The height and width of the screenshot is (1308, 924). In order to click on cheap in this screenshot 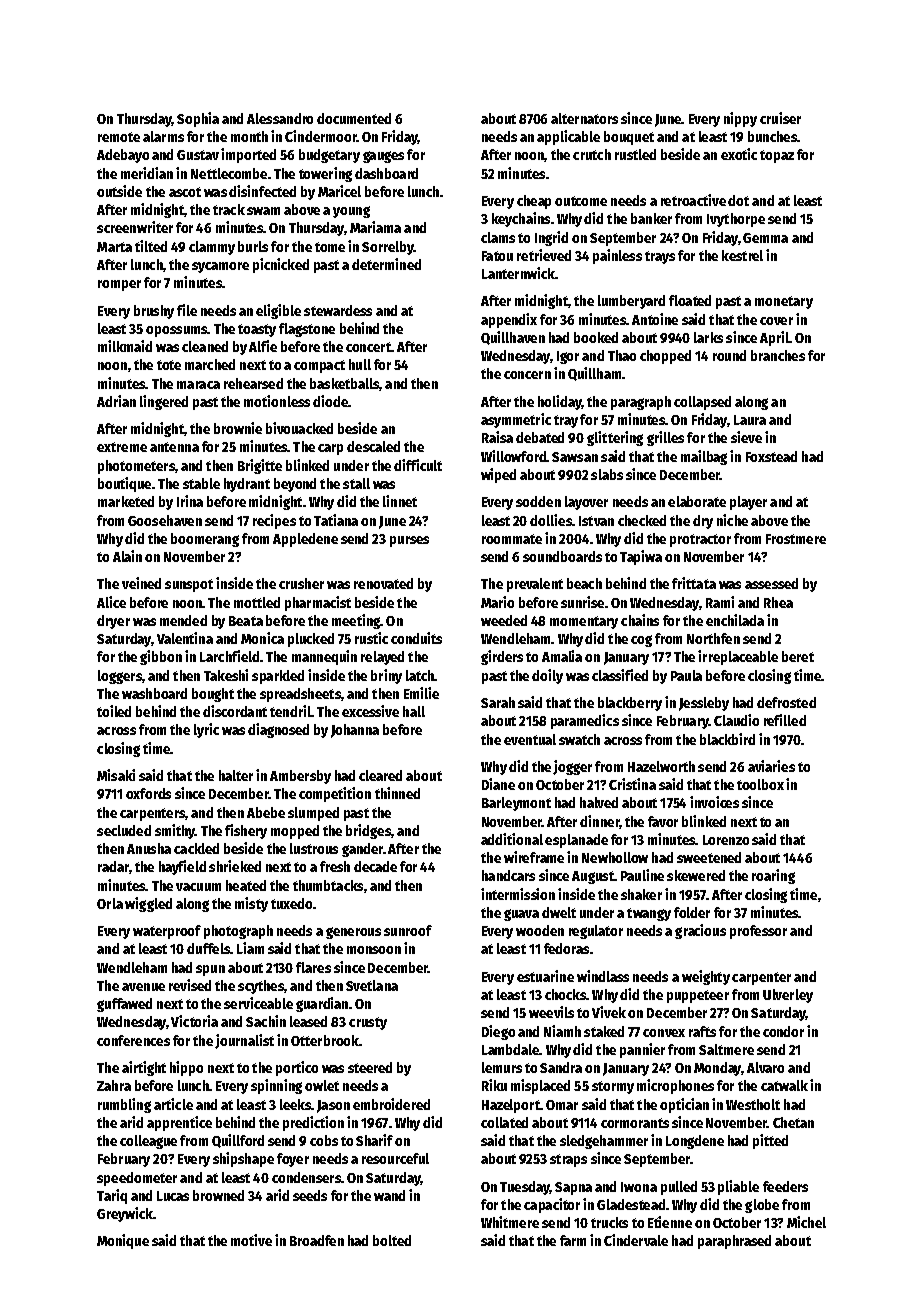, I will do `click(534, 202)`.
